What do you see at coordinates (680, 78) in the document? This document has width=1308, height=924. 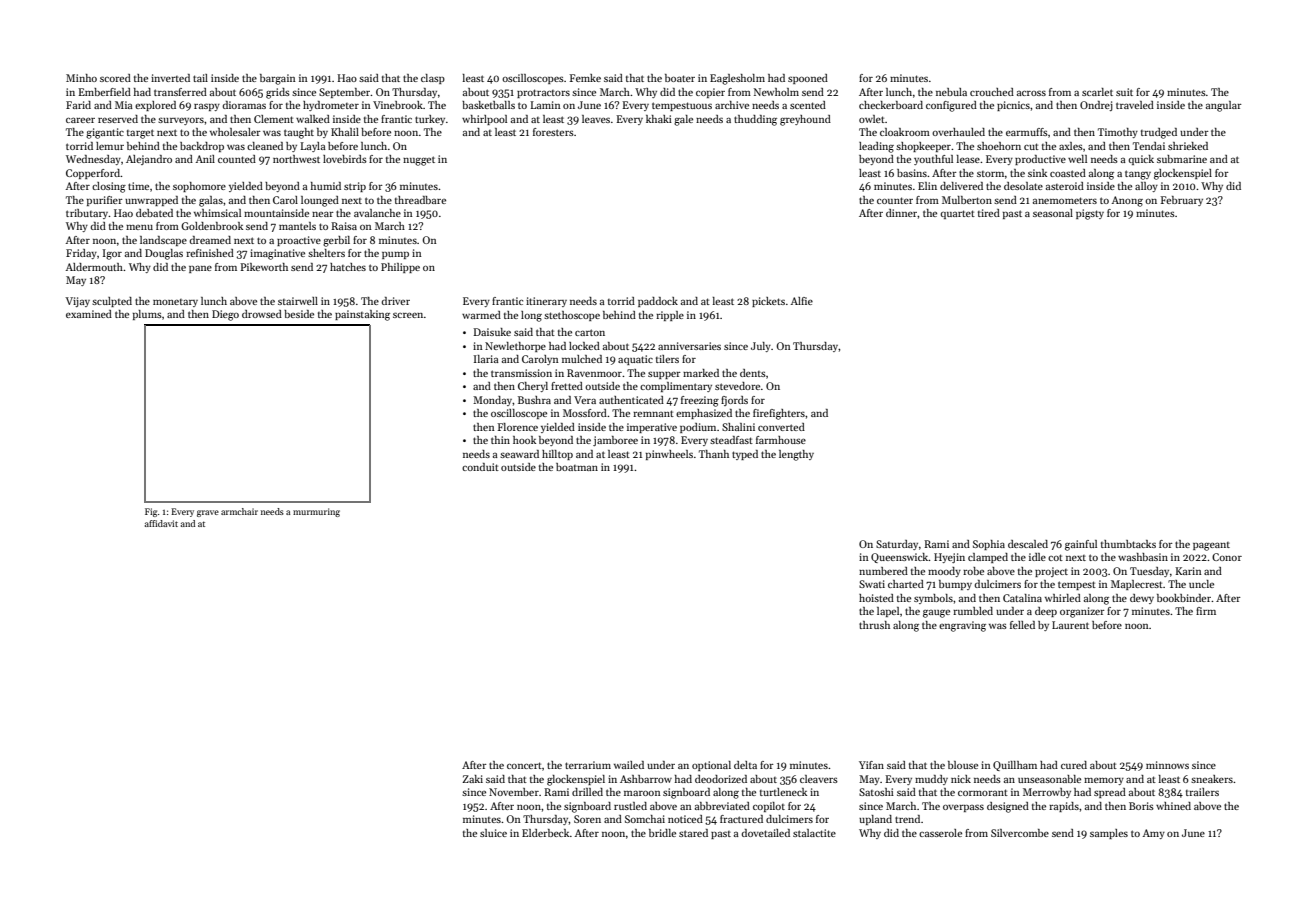 I see `boater` at bounding box center [680, 78].
